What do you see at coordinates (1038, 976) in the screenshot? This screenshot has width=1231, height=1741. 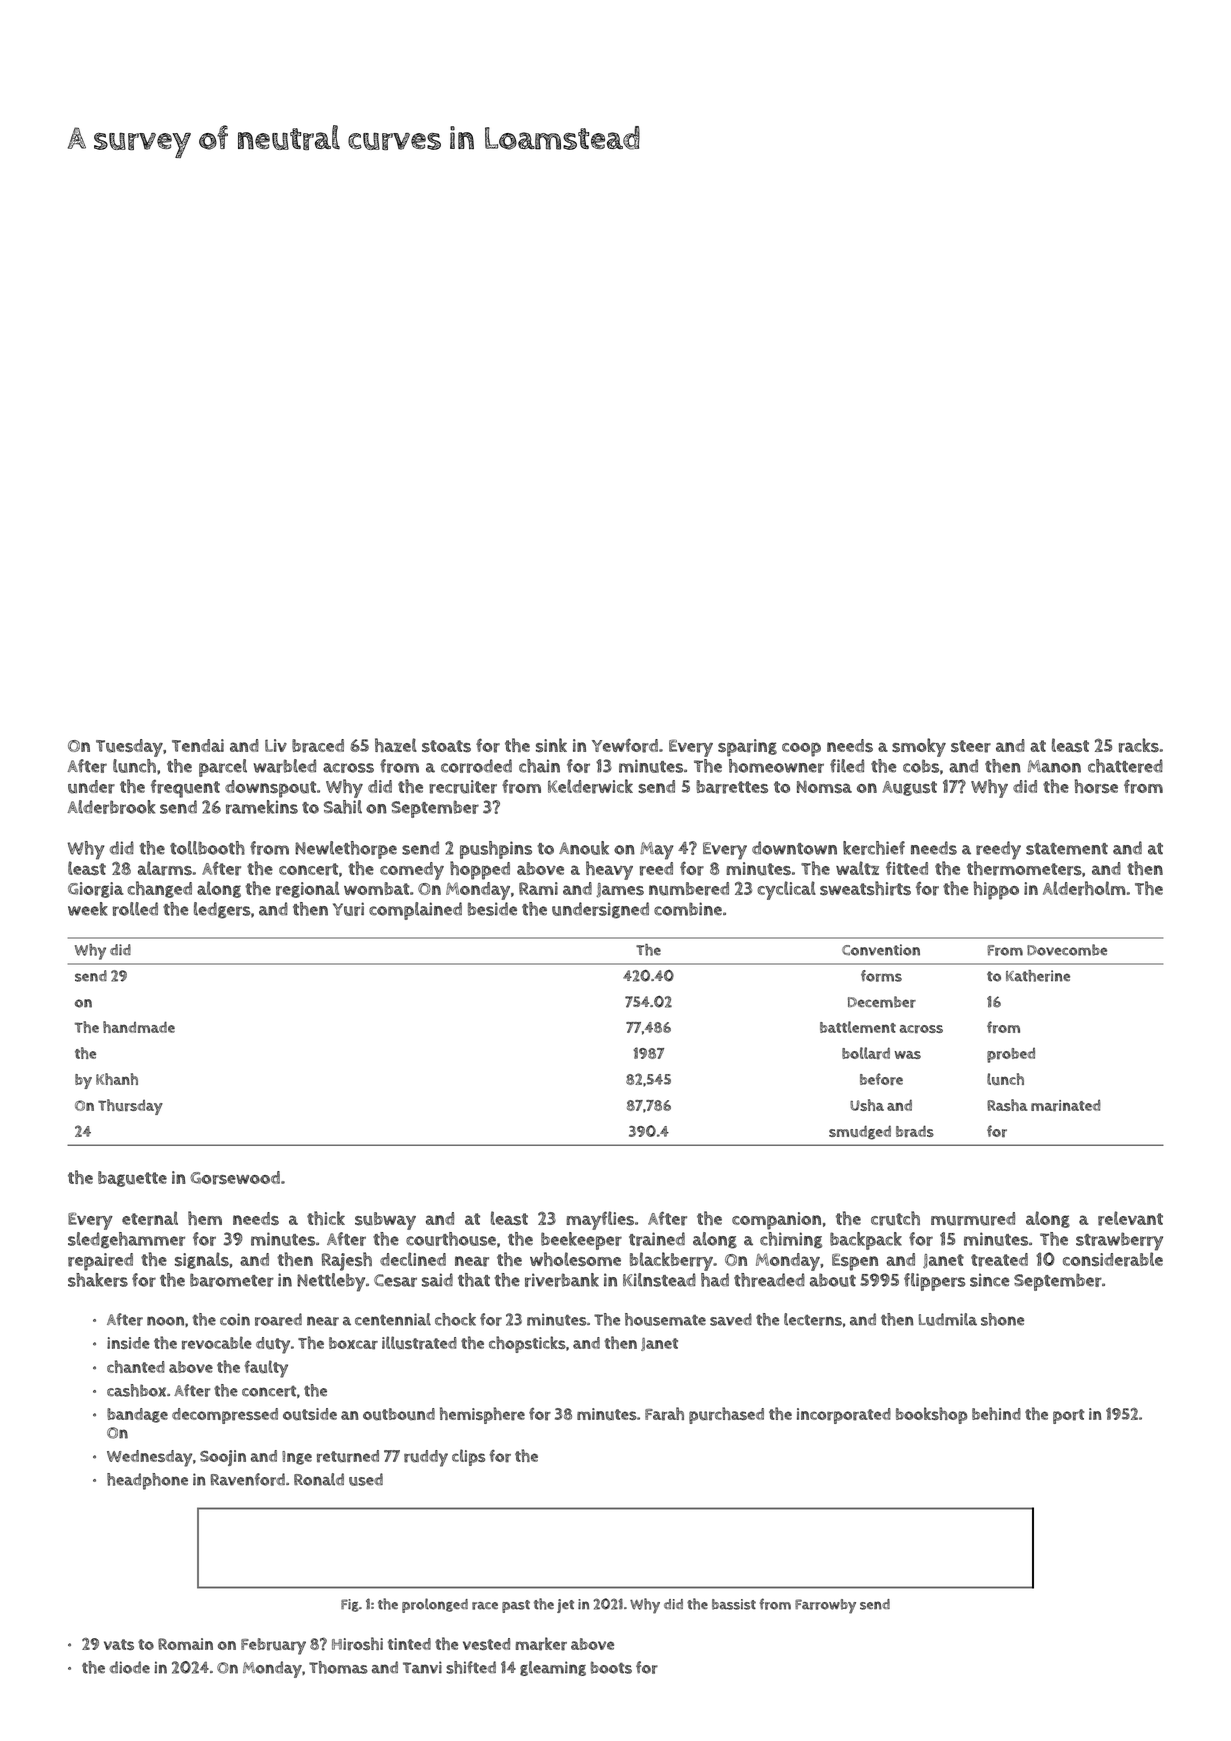 I see `Katherine` at bounding box center [1038, 976].
